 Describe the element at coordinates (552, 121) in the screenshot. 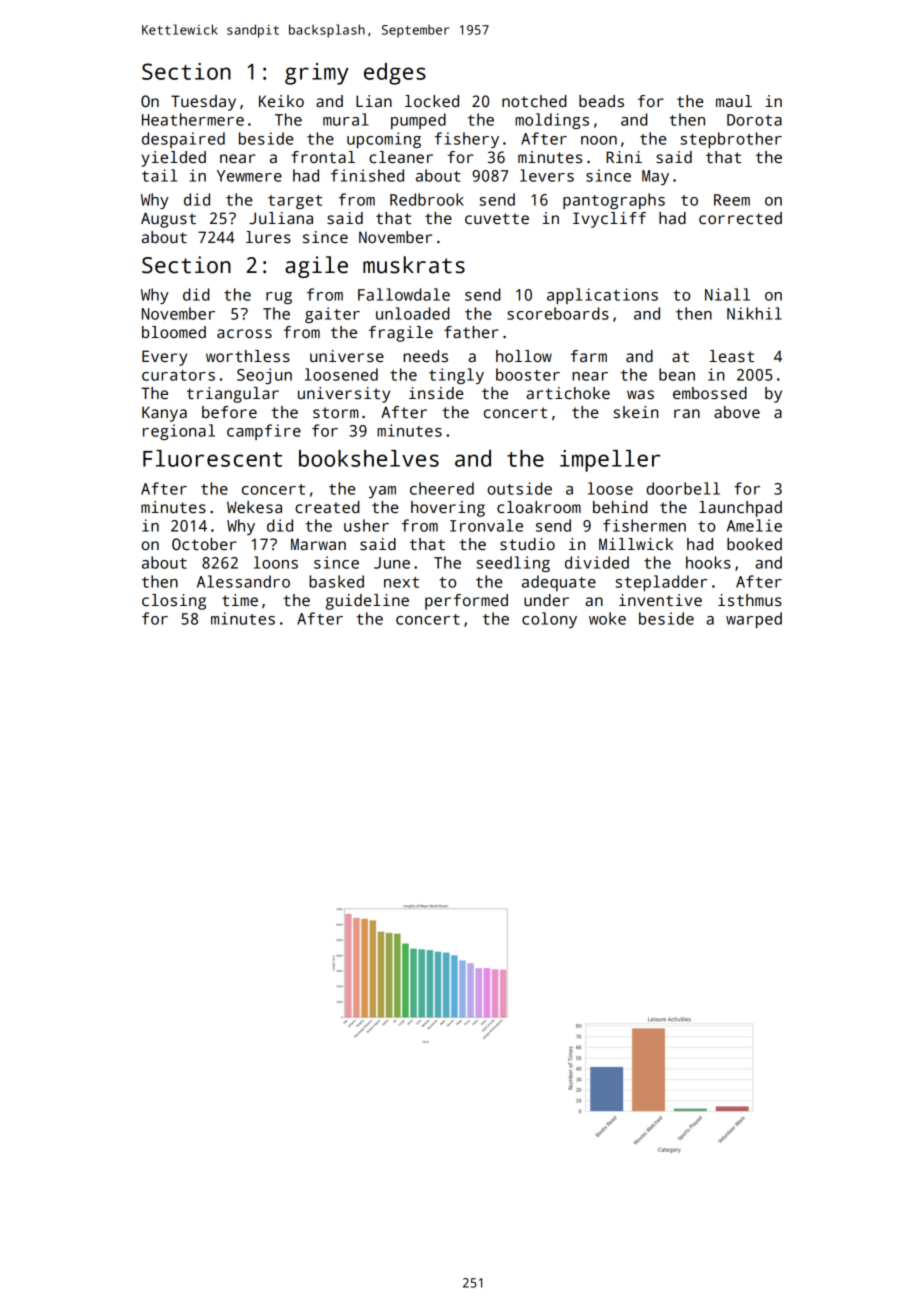

I see `moldings` at that location.
